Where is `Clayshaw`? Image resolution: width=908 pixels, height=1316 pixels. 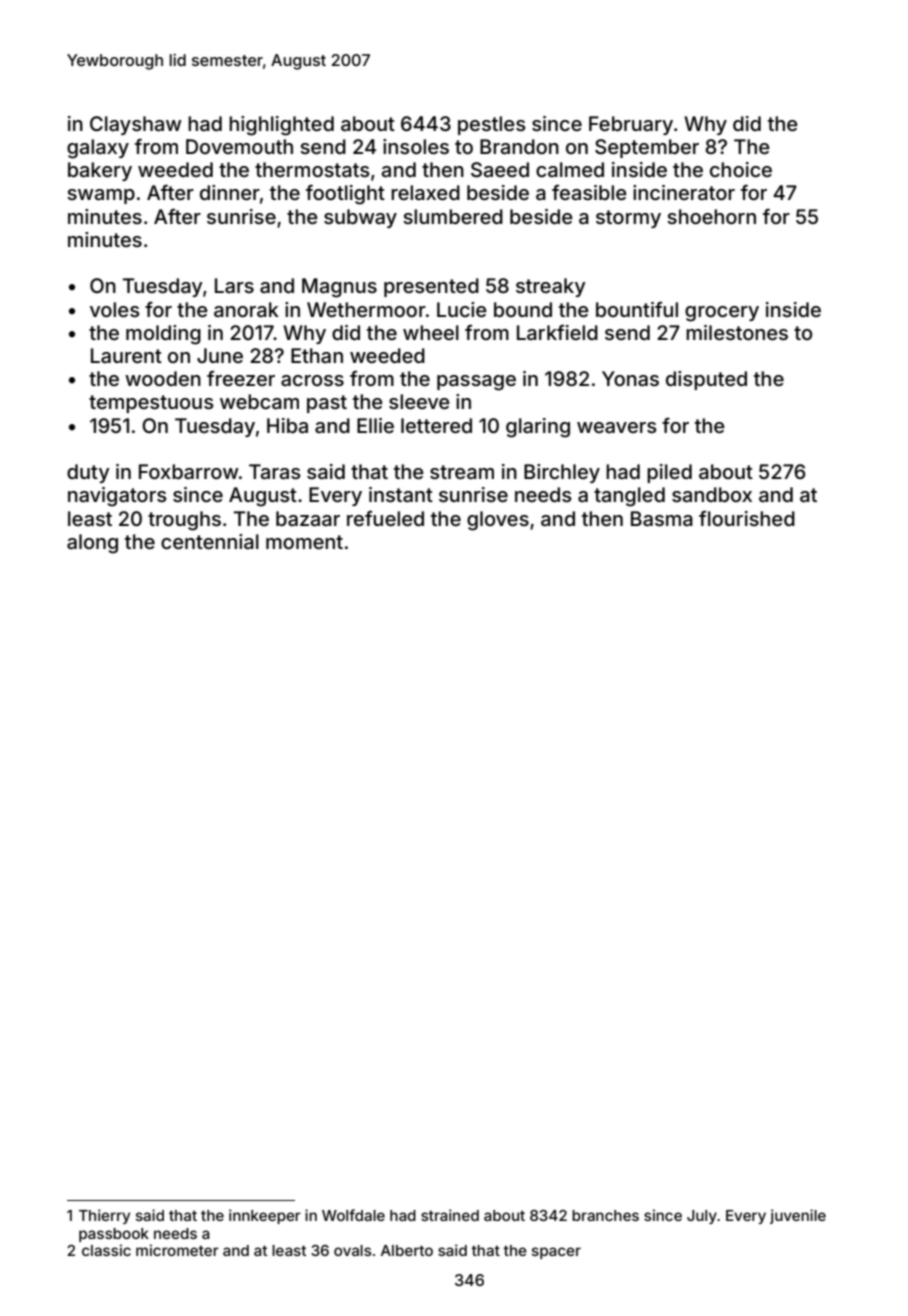
Clayshaw is located at coordinates (136, 125).
